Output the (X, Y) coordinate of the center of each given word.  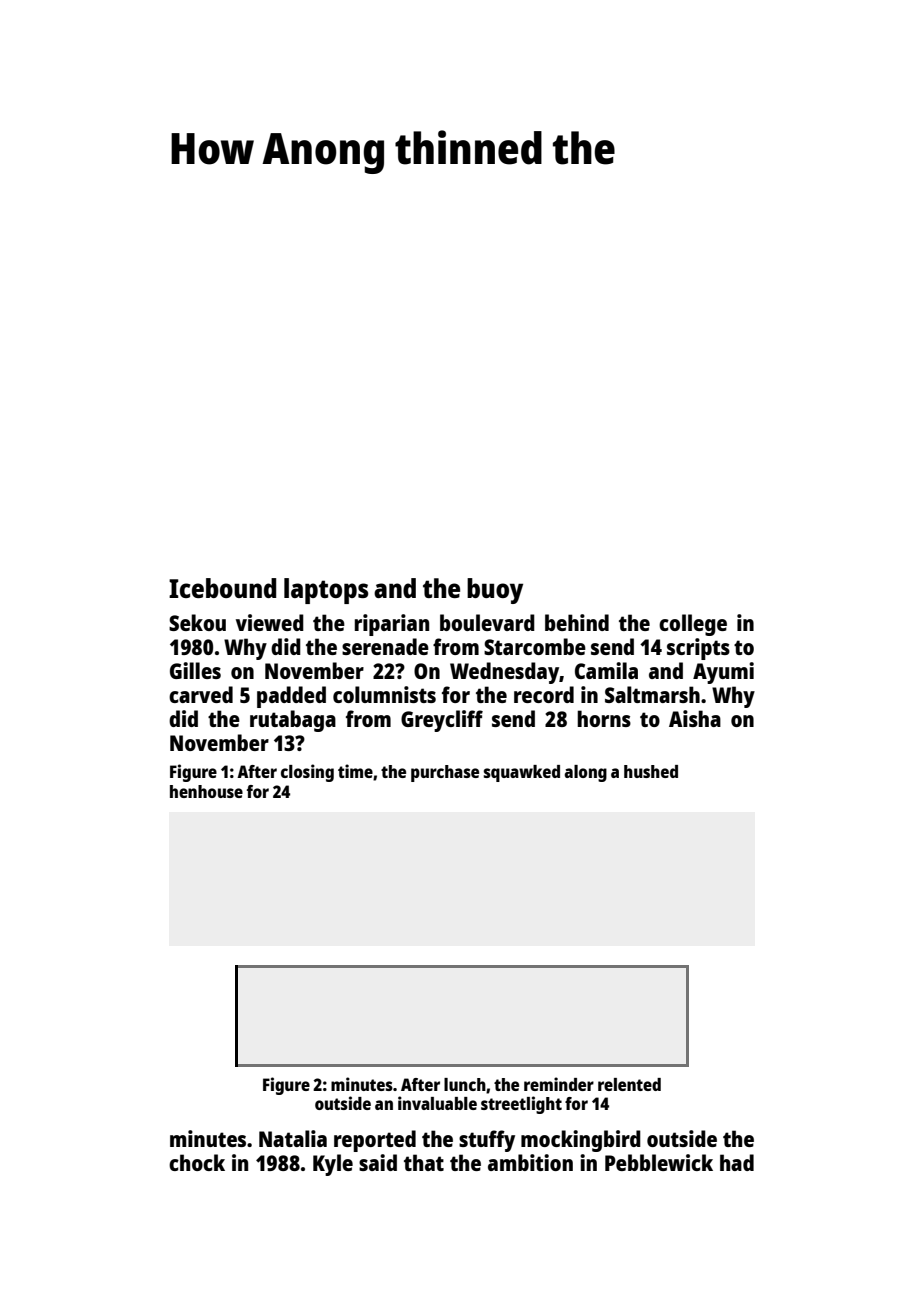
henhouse (206, 791)
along (586, 773)
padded (291, 697)
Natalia (293, 1138)
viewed (270, 622)
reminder (559, 1084)
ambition (530, 1162)
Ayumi (723, 673)
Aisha (695, 718)
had (737, 1162)
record (544, 694)
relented (629, 1084)
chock (197, 1162)
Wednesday (504, 673)
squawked (522, 773)
